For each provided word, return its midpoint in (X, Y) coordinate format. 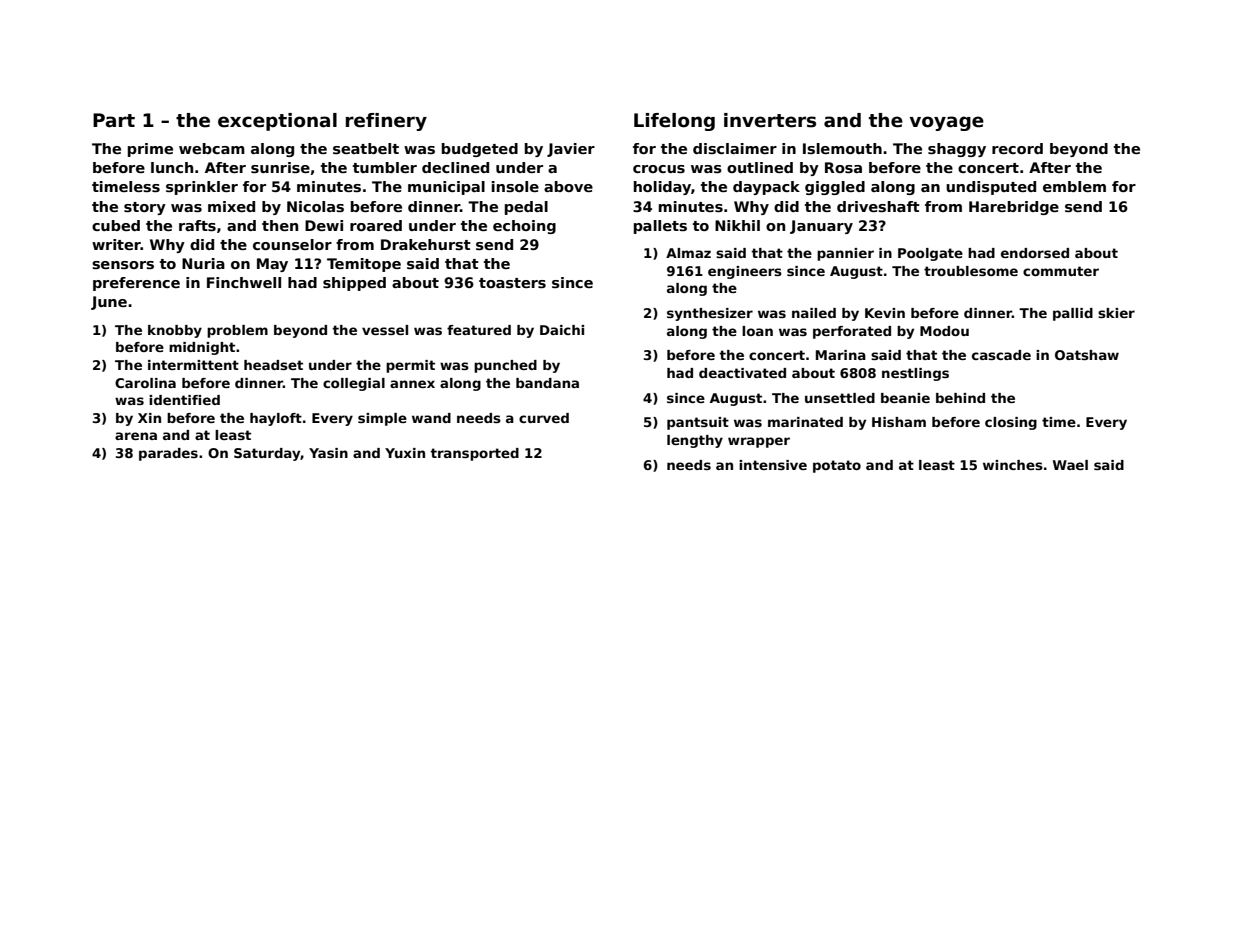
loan (757, 331)
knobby (175, 331)
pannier (845, 254)
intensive (773, 465)
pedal (526, 208)
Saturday (267, 454)
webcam (212, 148)
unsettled (840, 398)
